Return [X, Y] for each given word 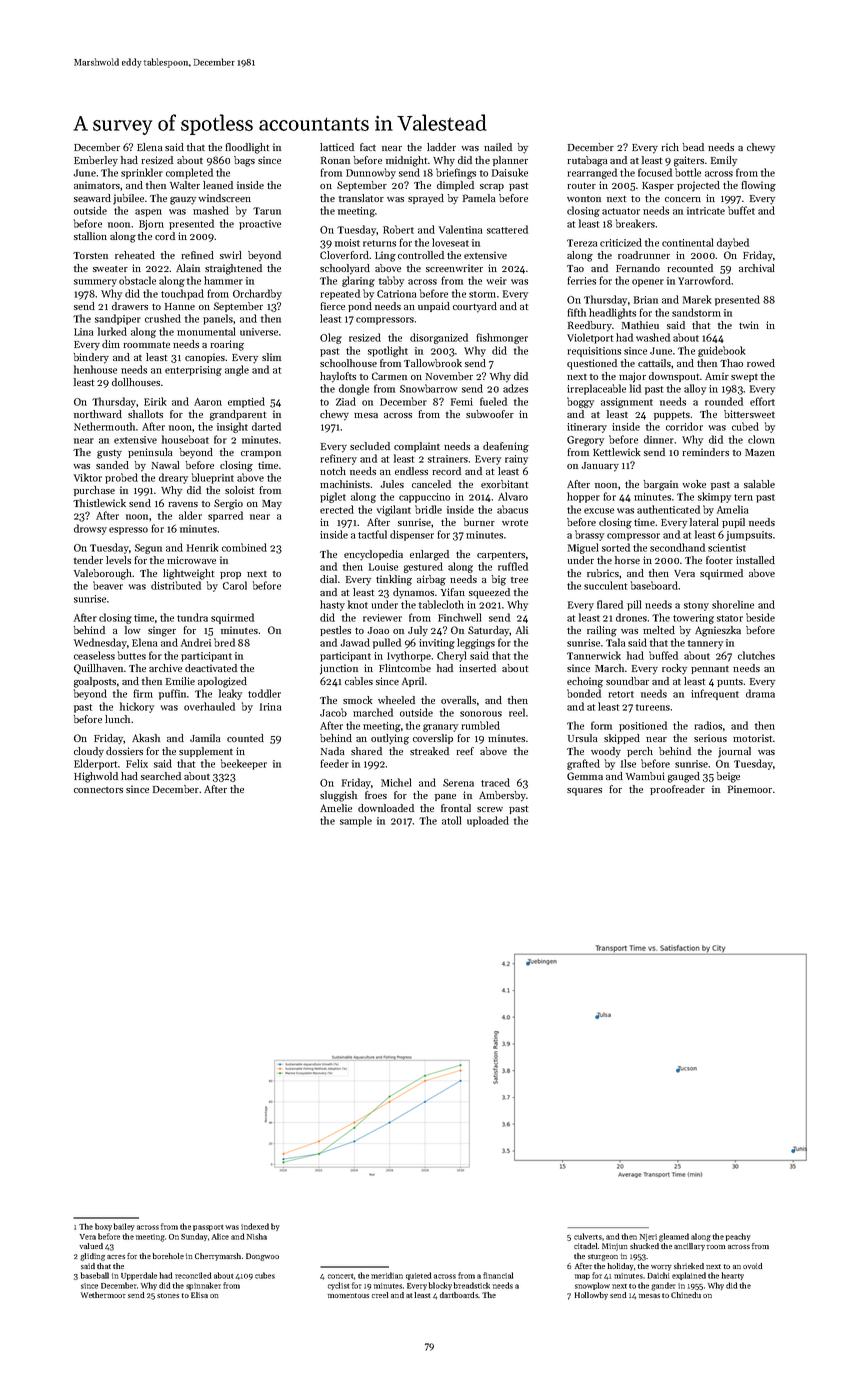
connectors [98, 790]
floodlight [247, 148]
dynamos [413, 593]
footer [719, 560]
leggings [476, 643]
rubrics [603, 573]
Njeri [648, 1237]
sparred [225, 516]
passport [208, 1228]
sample [356, 821]
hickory [137, 707]
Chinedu [686, 1295]
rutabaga [587, 161]
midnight [406, 161]
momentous [348, 1295]
